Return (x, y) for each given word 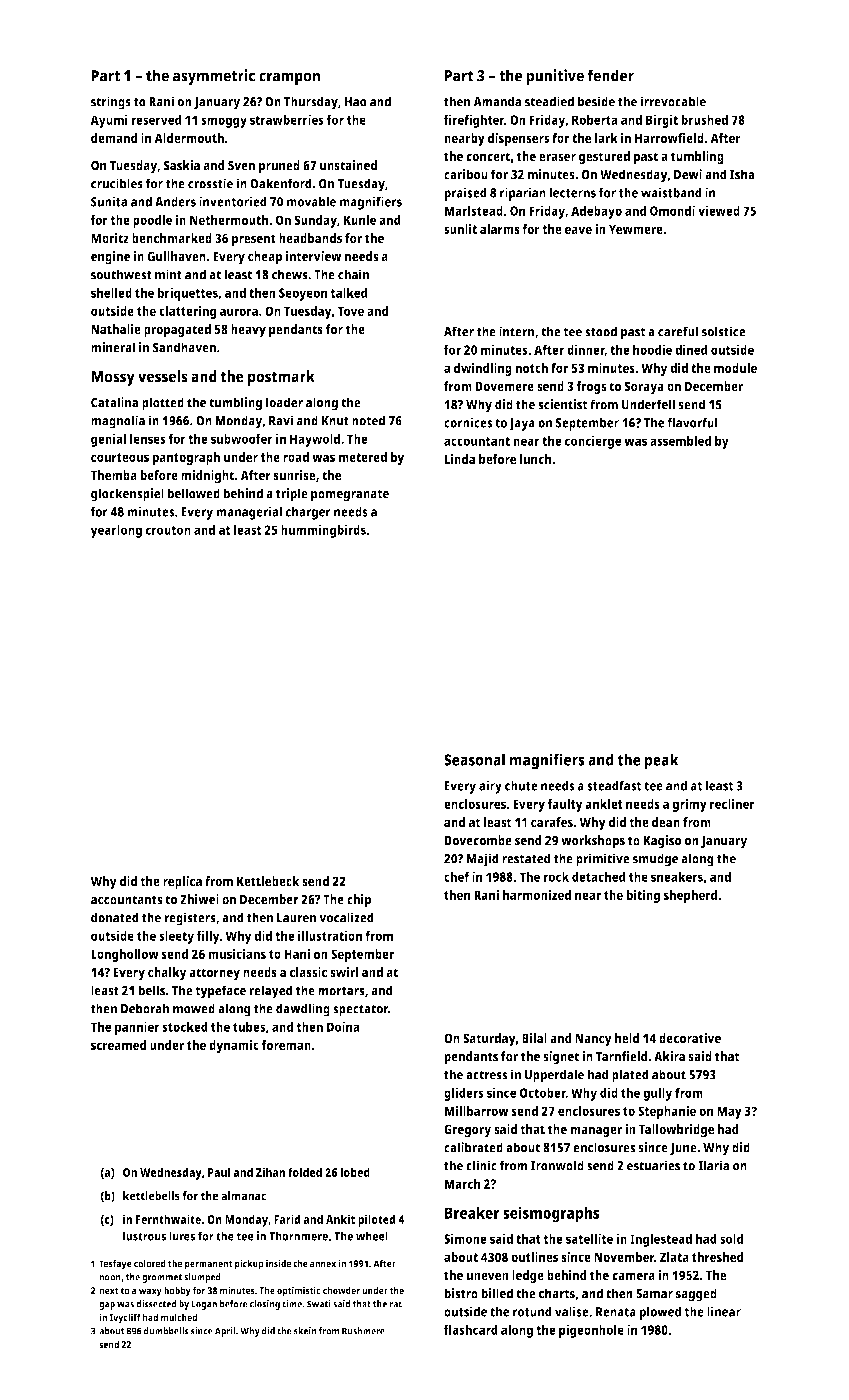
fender (611, 75)
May (729, 1112)
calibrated (473, 1147)
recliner (732, 803)
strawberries (287, 119)
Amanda (497, 101)
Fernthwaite (168, 1219)
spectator (360, 1010)
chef (456, 876)
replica (182, 883)
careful (678, 331)
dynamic (234, 1046)
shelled (111, 292)
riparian (523, 194)
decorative (690, 1038)
